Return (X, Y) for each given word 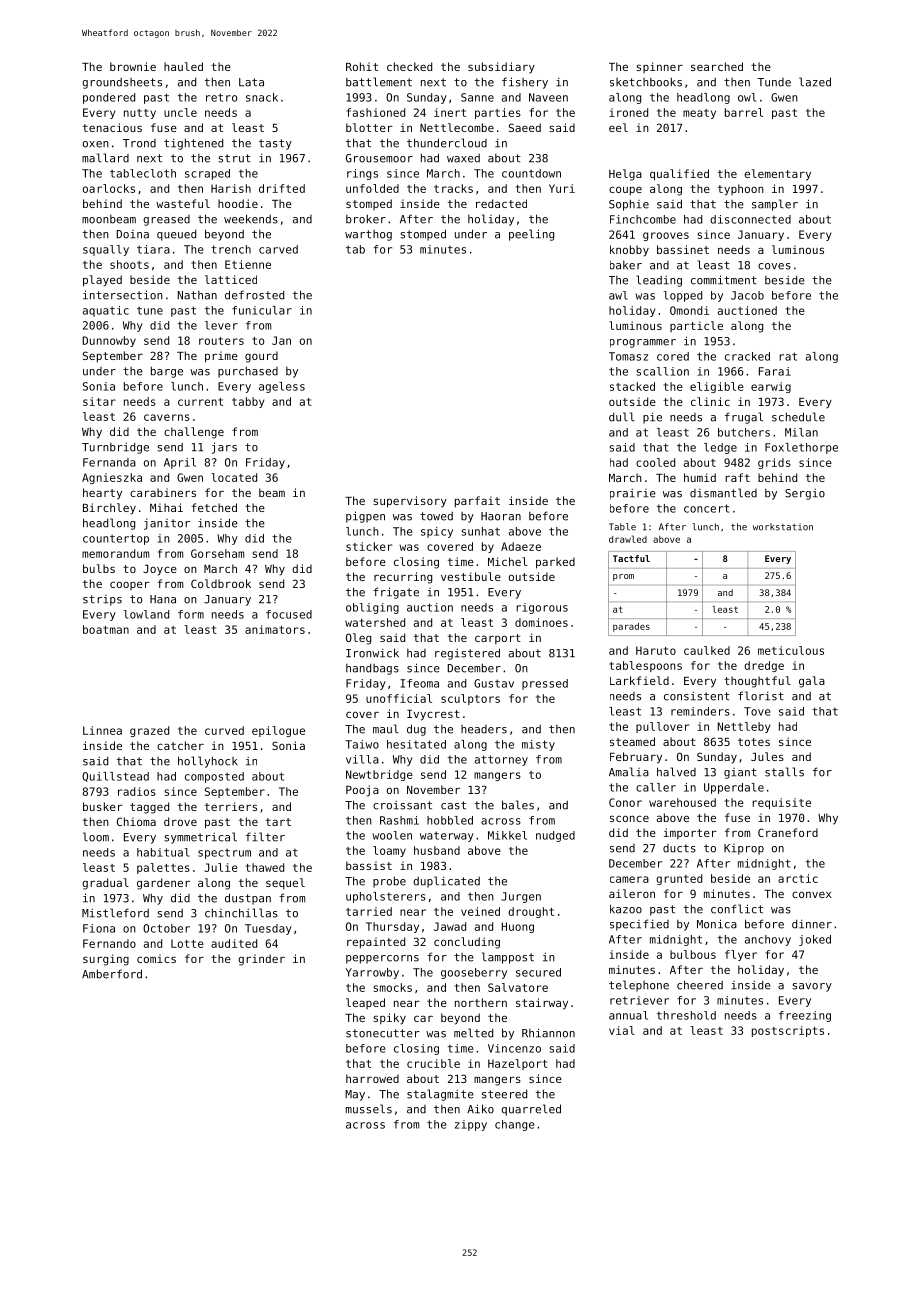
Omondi (689, 310)
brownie (133, 66)
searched (717, 66)
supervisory (410, 502)
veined (480, 911)
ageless (282, 387)
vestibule (471, 576)
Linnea (102, 730)
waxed (463, 158)
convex (811, 894)
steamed (632, 741)
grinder (261, 960)
